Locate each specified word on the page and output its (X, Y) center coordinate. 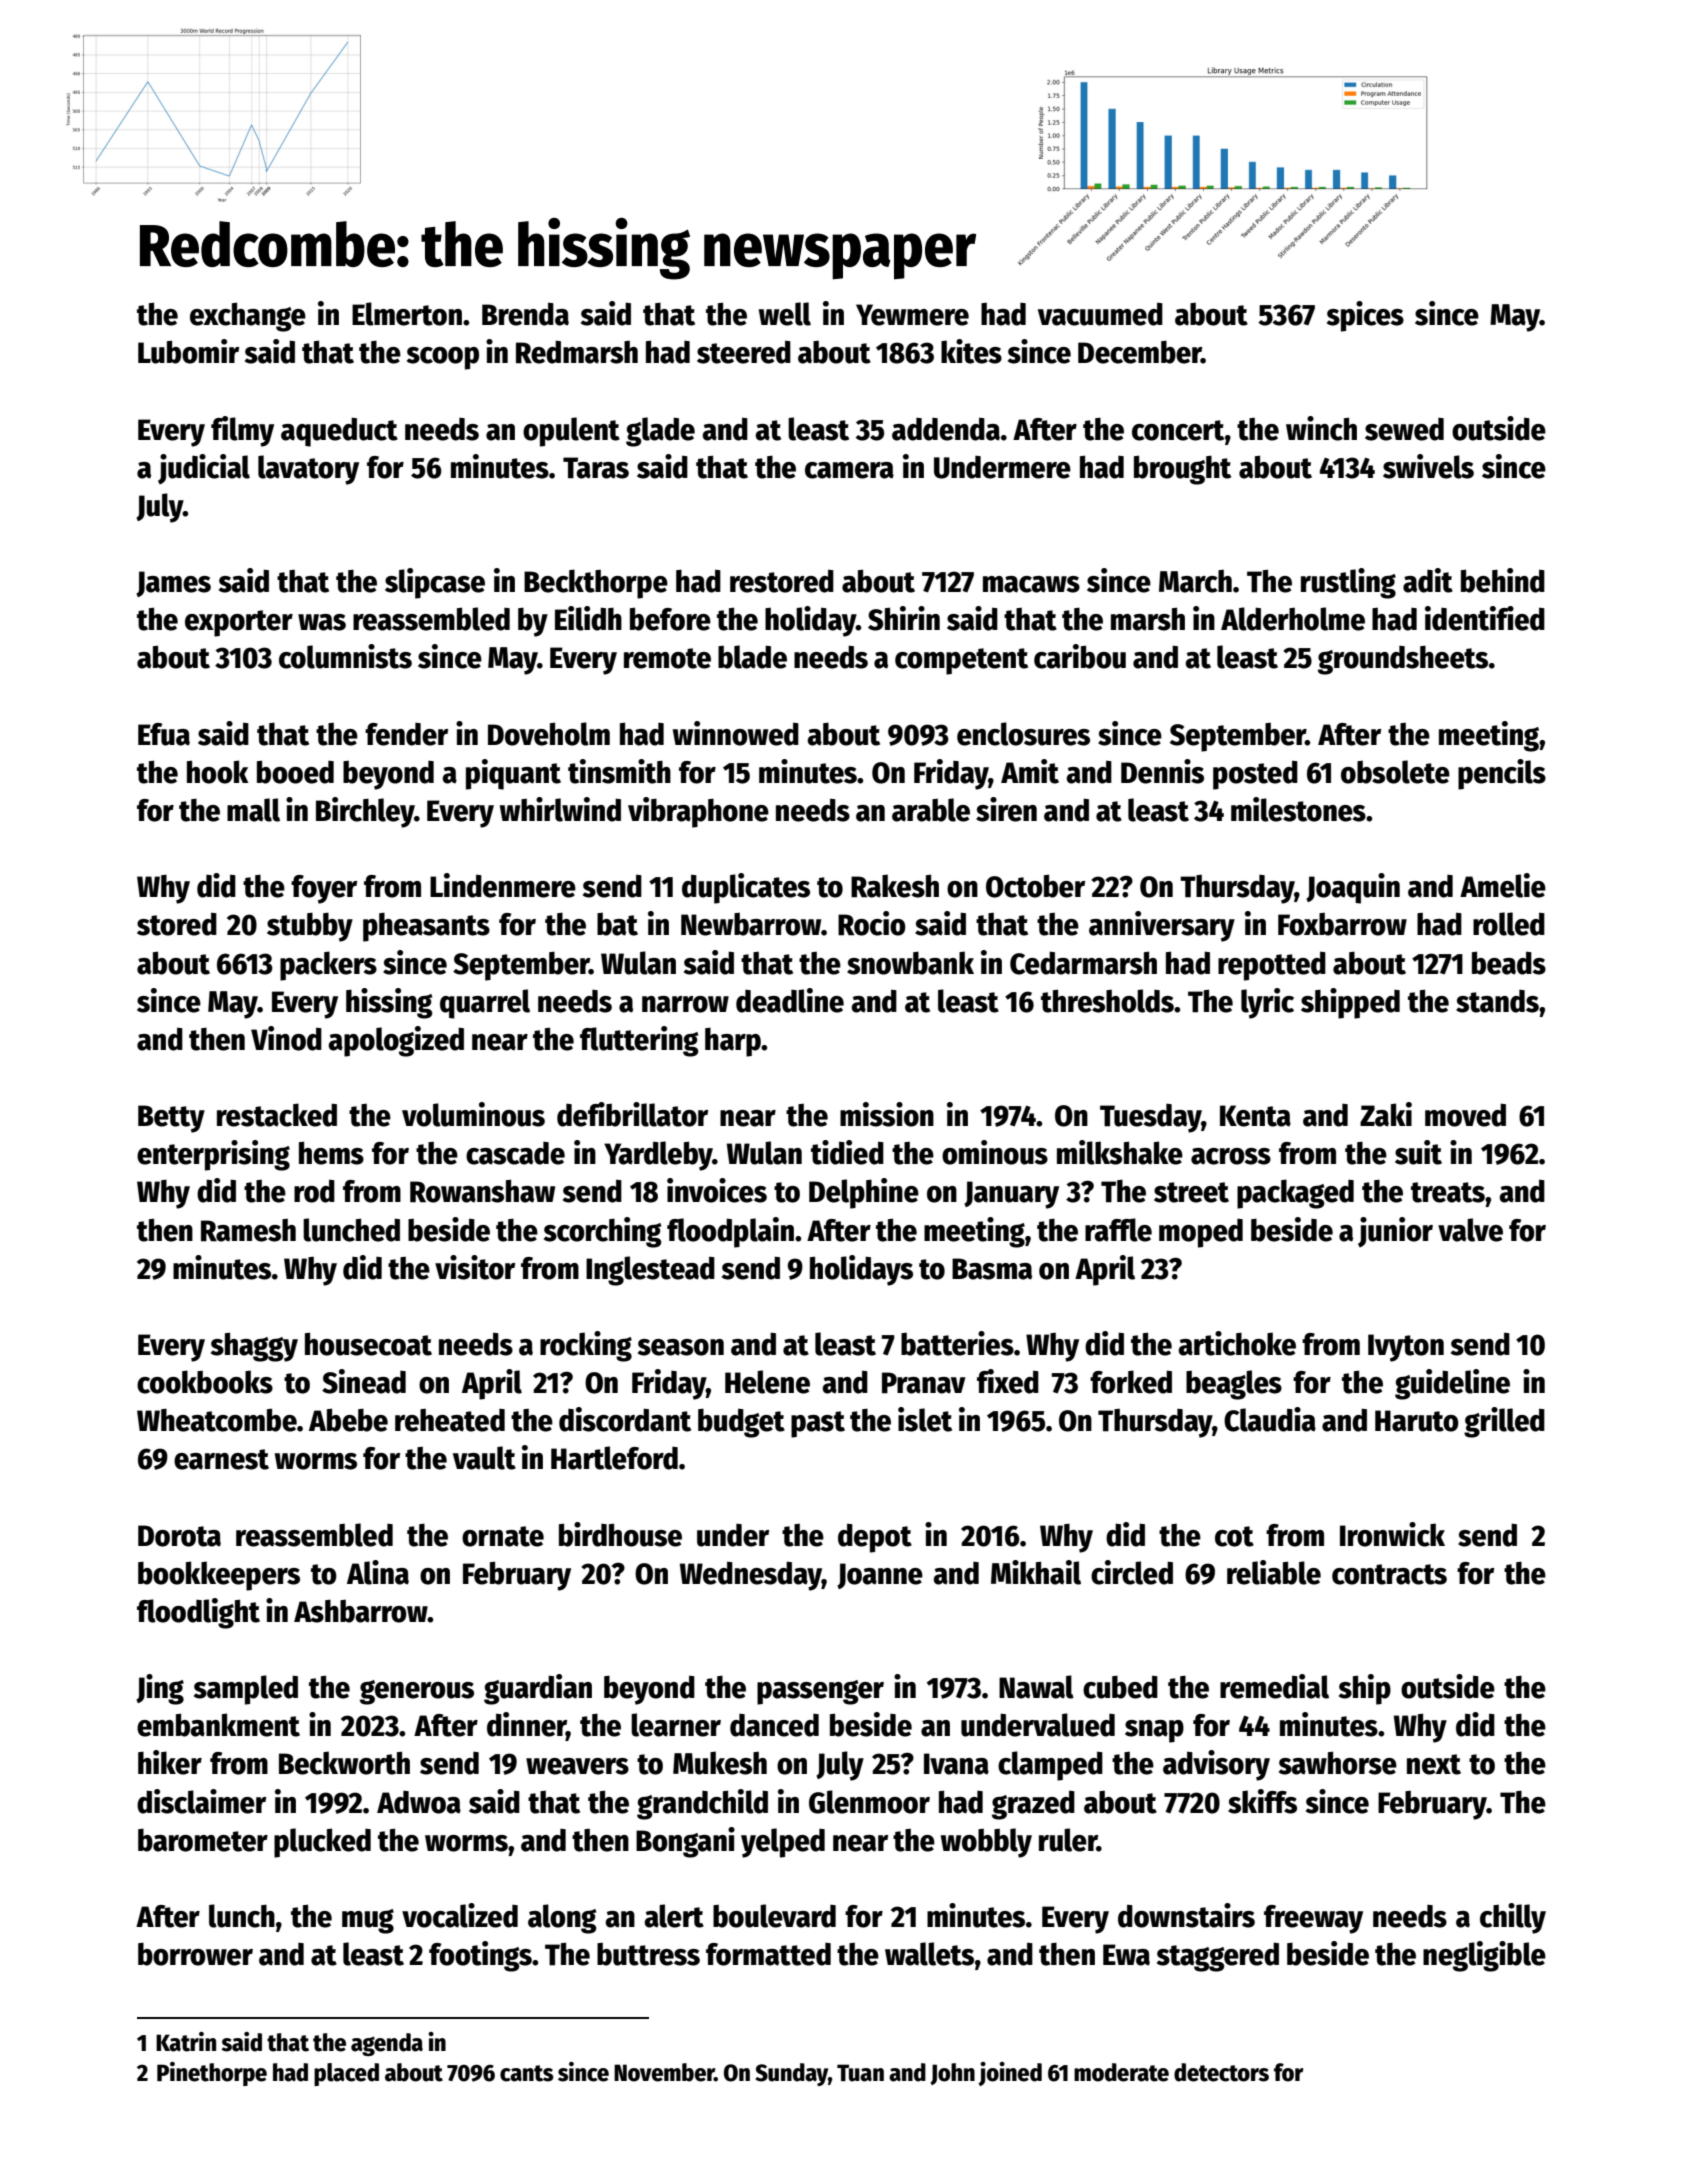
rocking (586, 1346)
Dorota (179, 1536)
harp (733, 1042)
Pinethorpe (212, 2074)
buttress (648, 1954)
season (681, 1347)
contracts (1389, 1574)
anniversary (1162, 926)
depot (875, 1538)
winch (1321, 428)
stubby (310, 927)
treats (1448, 1192)
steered (744, 352)
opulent (571, 432)
